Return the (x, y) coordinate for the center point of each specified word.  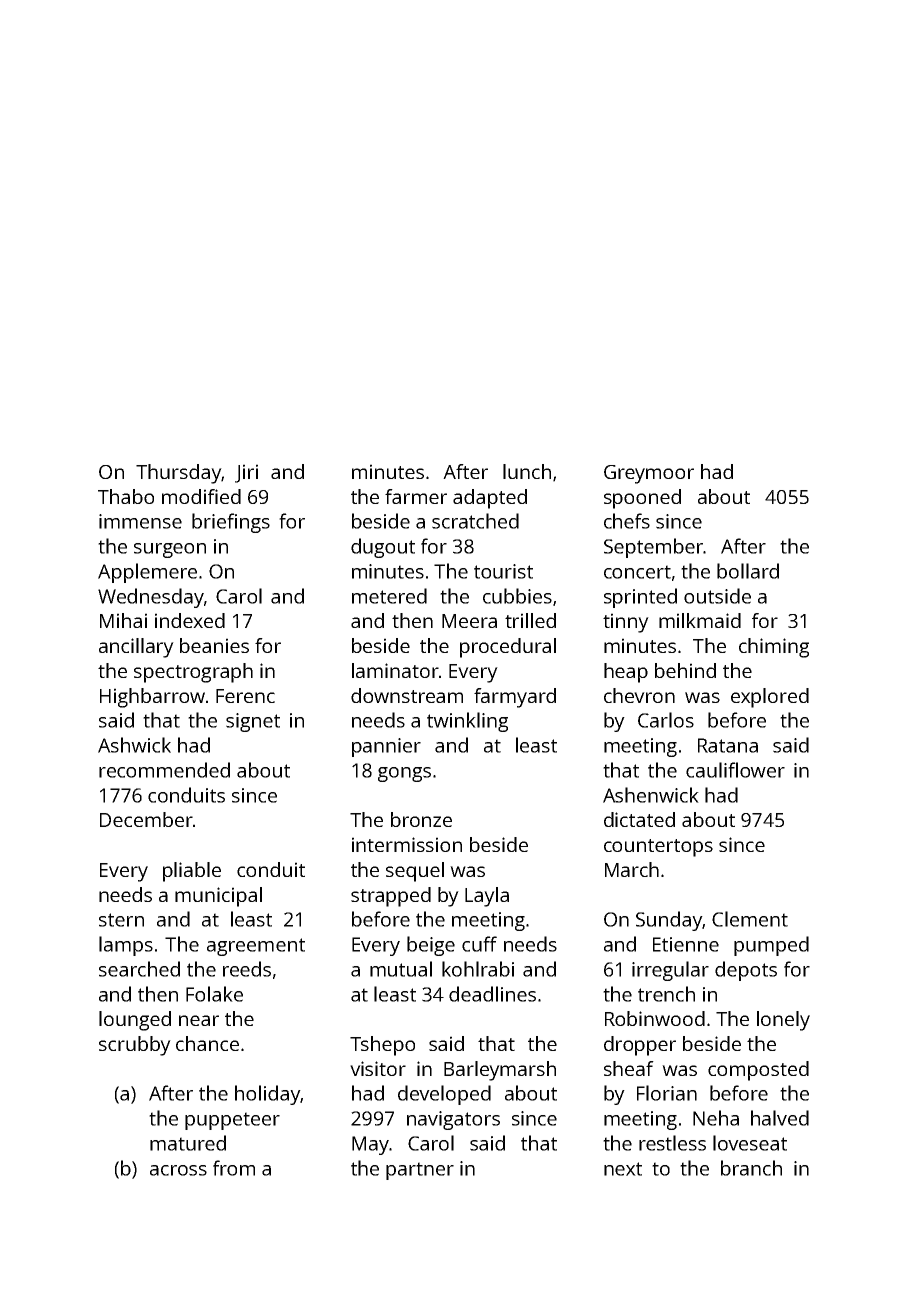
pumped (771, 946)
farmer (416, 496)
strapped (391, 897)
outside (717, 596)
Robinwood (655, 1018)
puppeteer (232, 1121)
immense (140, 521)
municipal (218, 897)
